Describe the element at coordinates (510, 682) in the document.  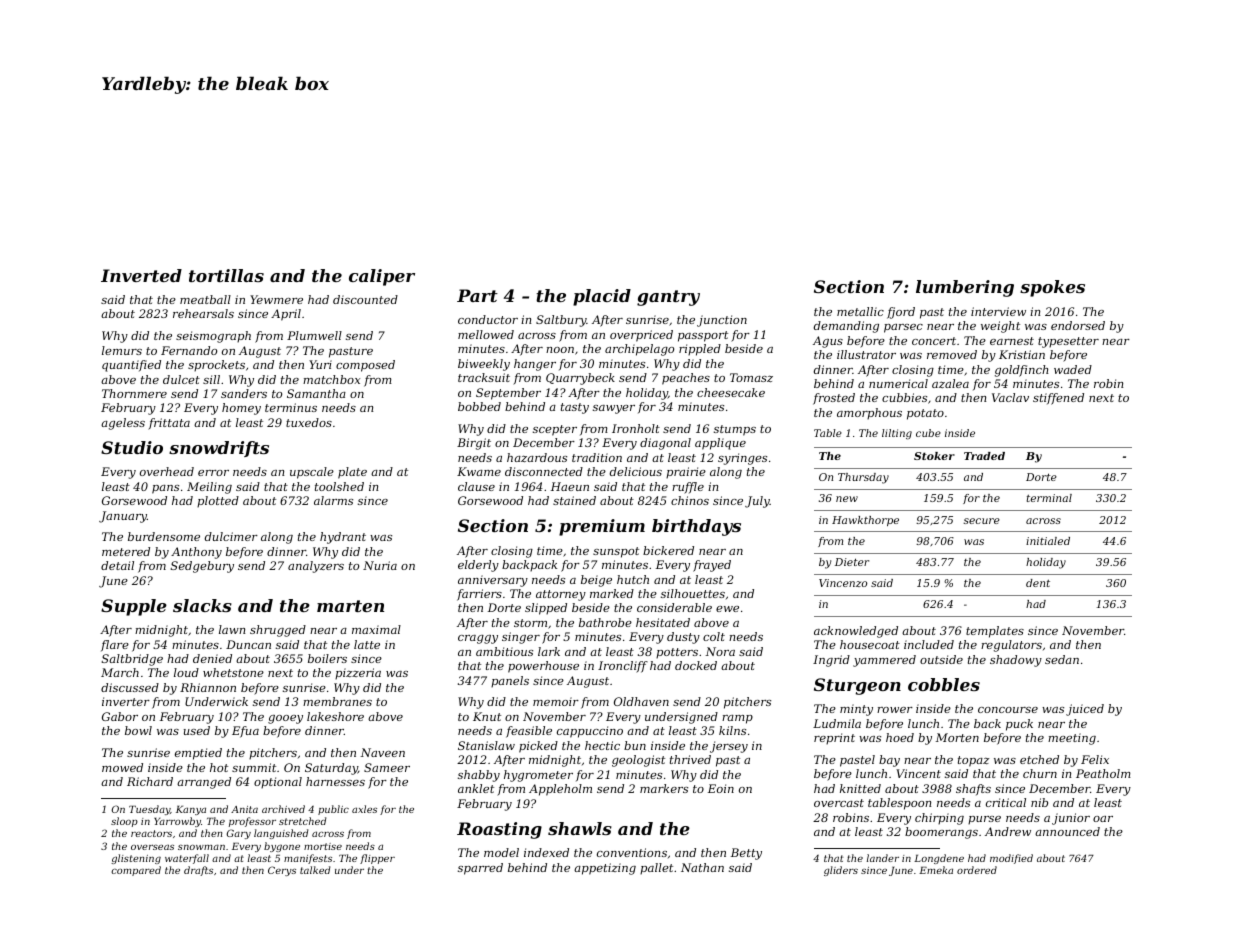
I see `panels` at that location.
